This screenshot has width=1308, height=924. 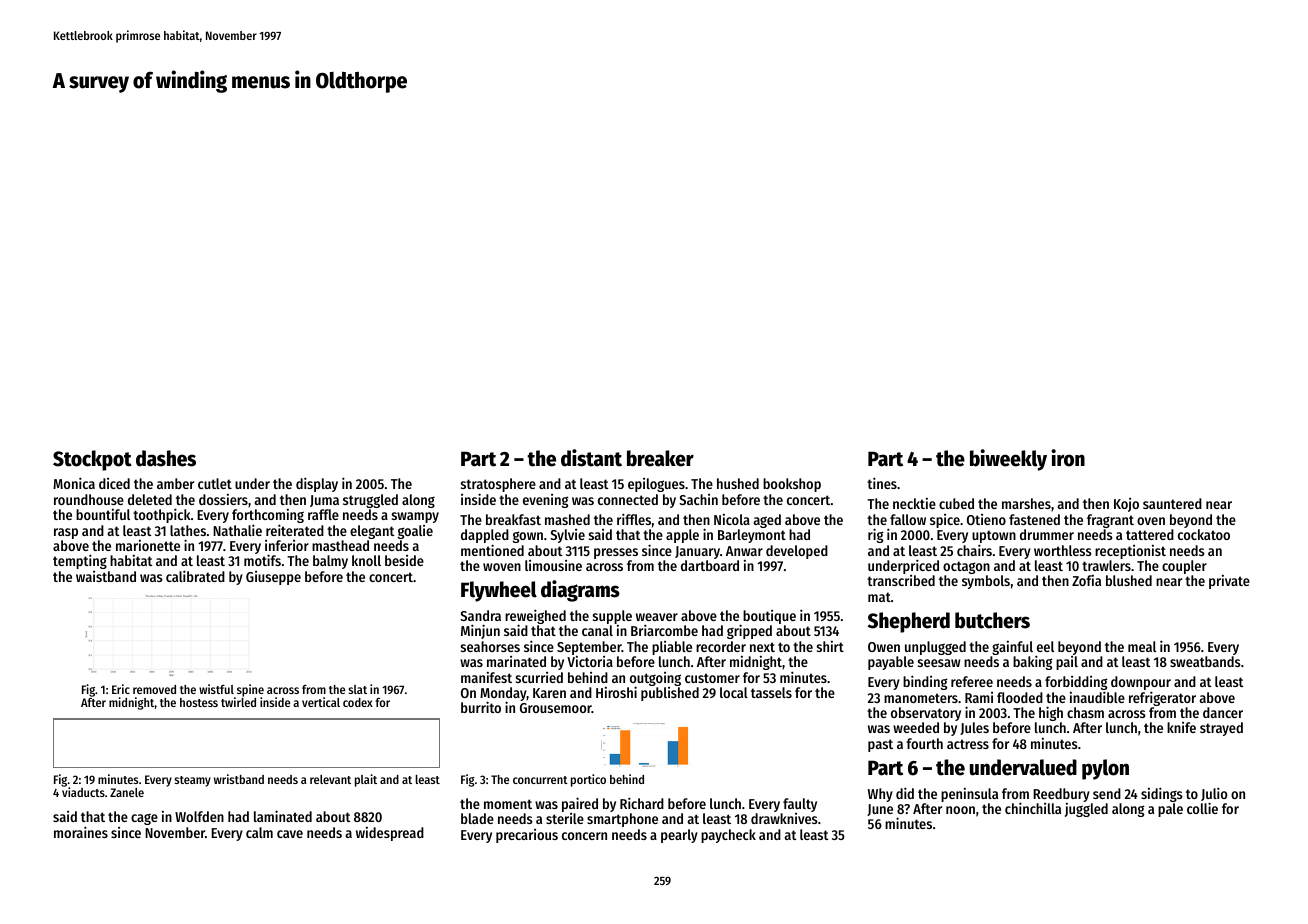 I want to click on iron, so click(x=1068, y=458).
